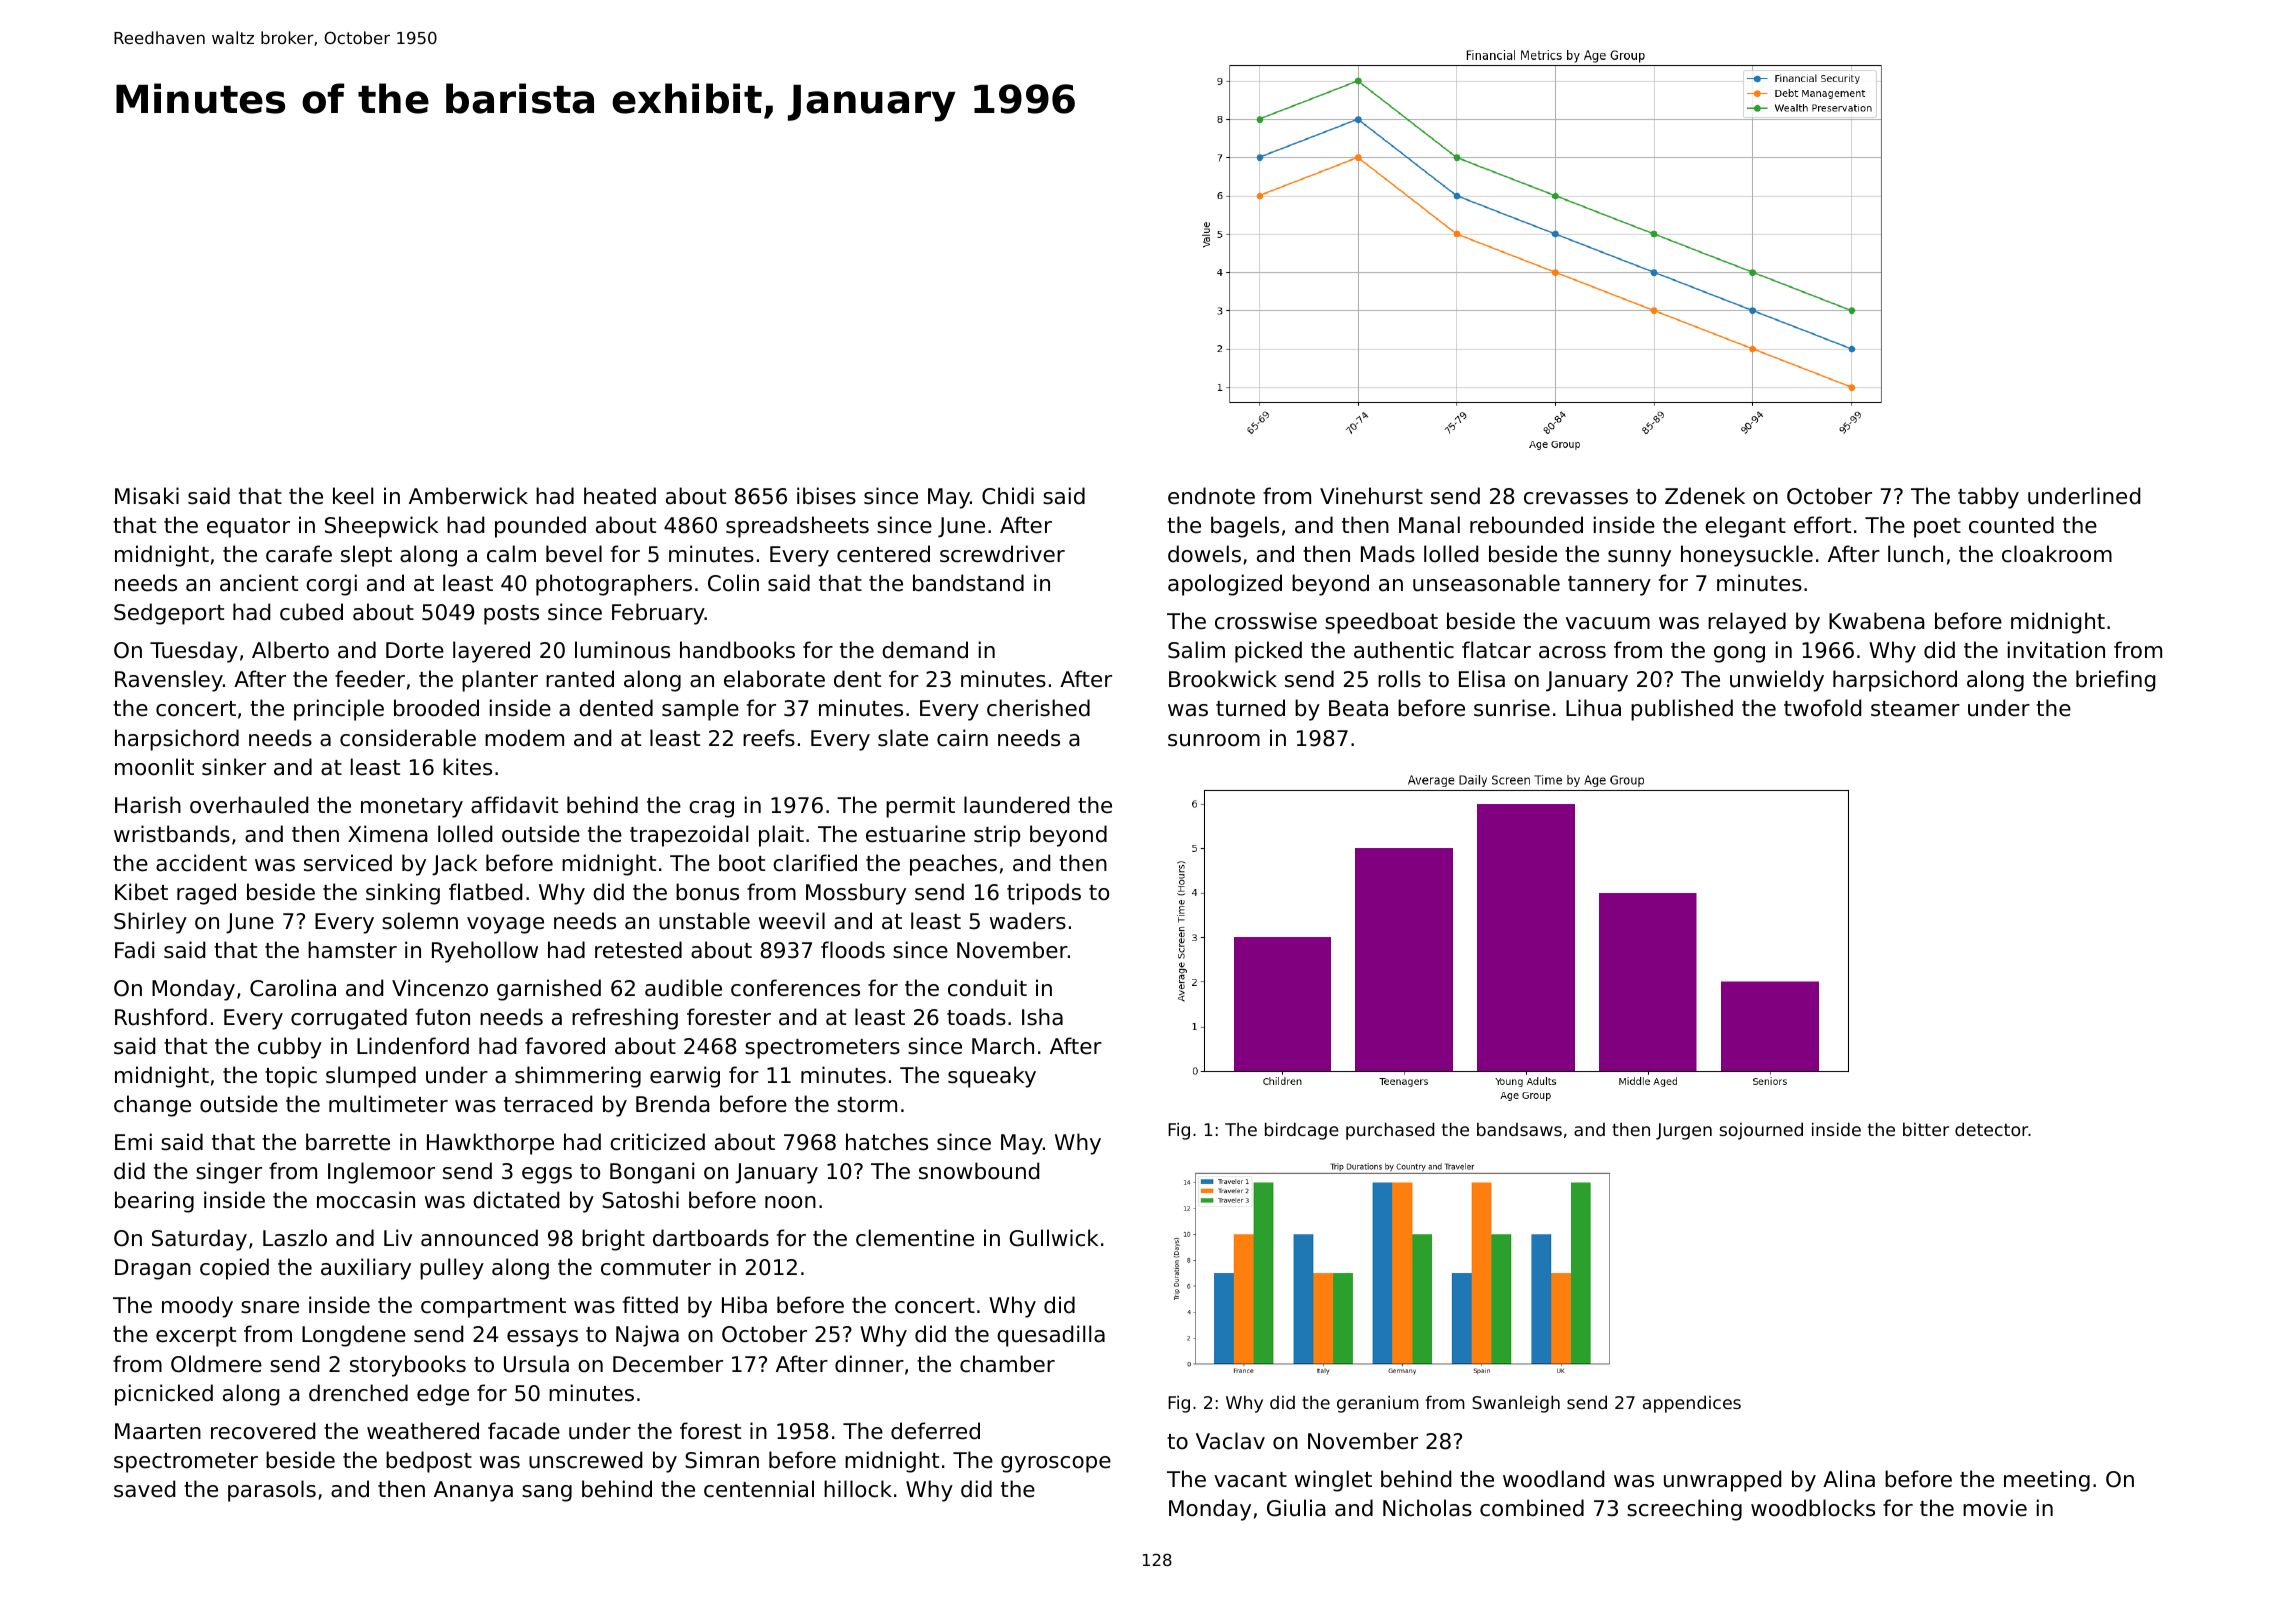 Image resolution: width=2282 pixels, height=1614 pixels. What do you see at coordinates (1028, 921) in the screenshot?
I see `waders` at bounding box center [1028, 921].
